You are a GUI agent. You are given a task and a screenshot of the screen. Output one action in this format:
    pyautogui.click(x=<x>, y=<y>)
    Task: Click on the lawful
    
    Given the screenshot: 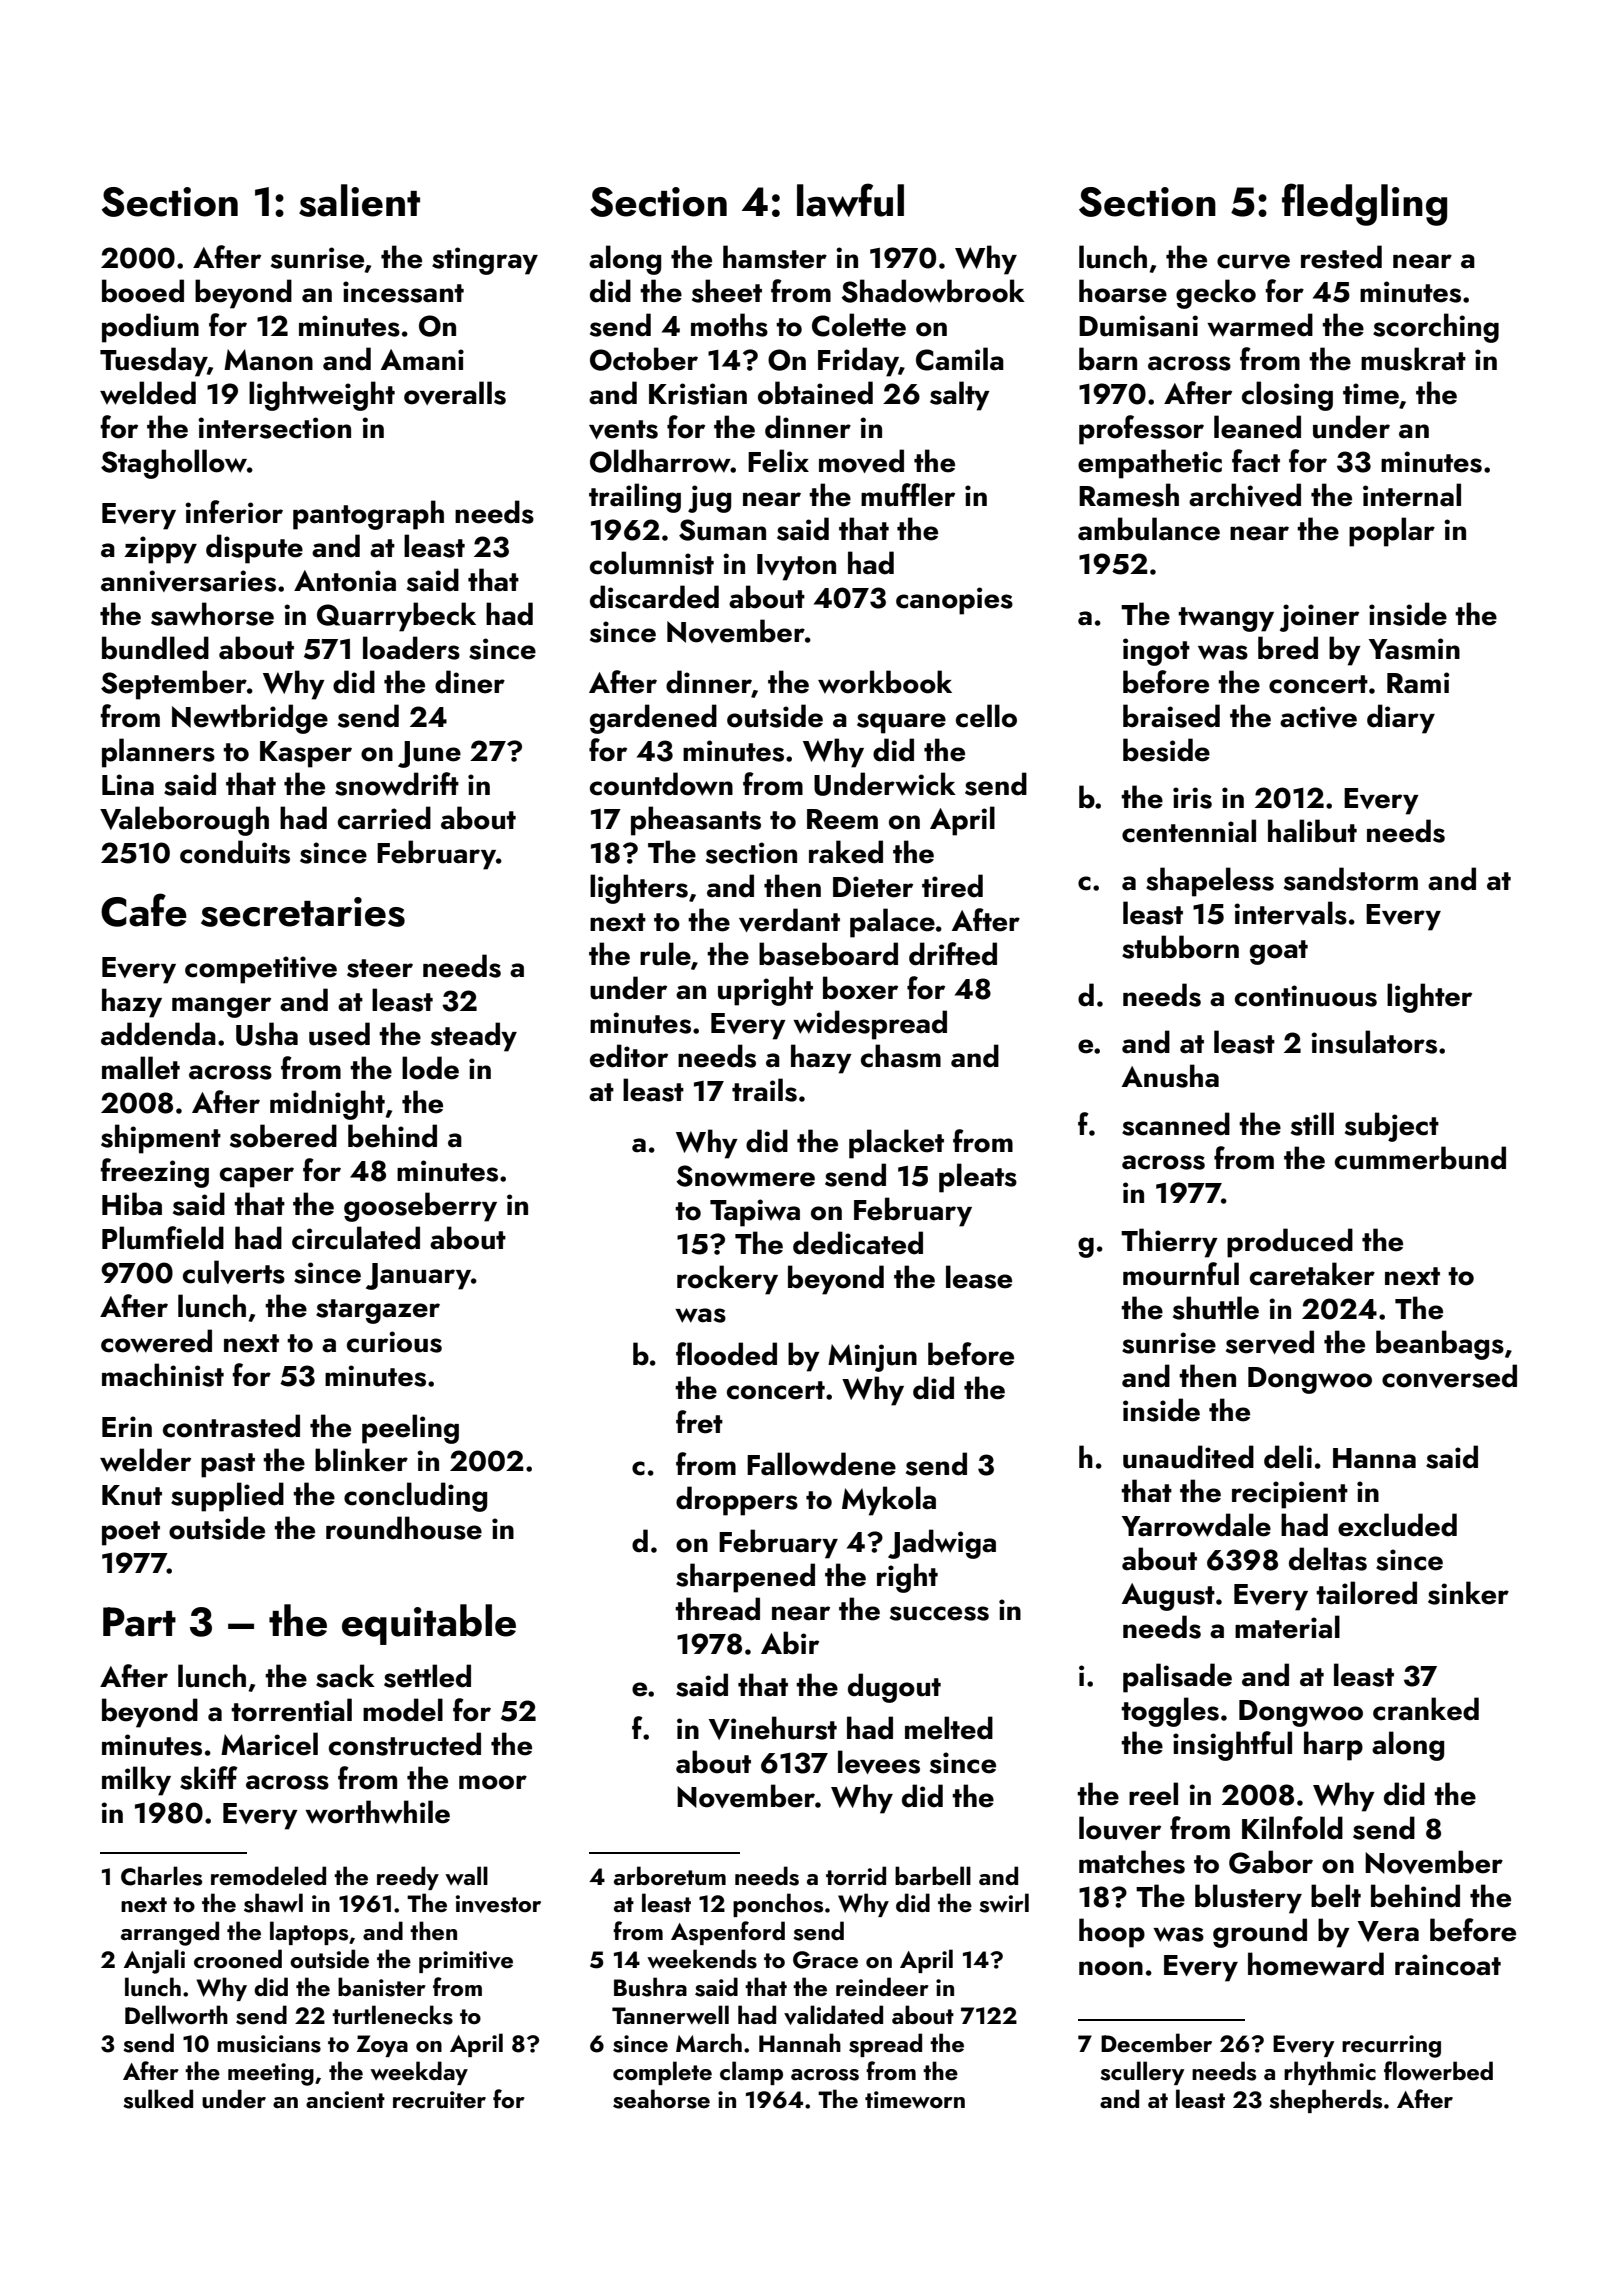 What is the action you would take?
    pyautogui.click(x=850, y=200)
